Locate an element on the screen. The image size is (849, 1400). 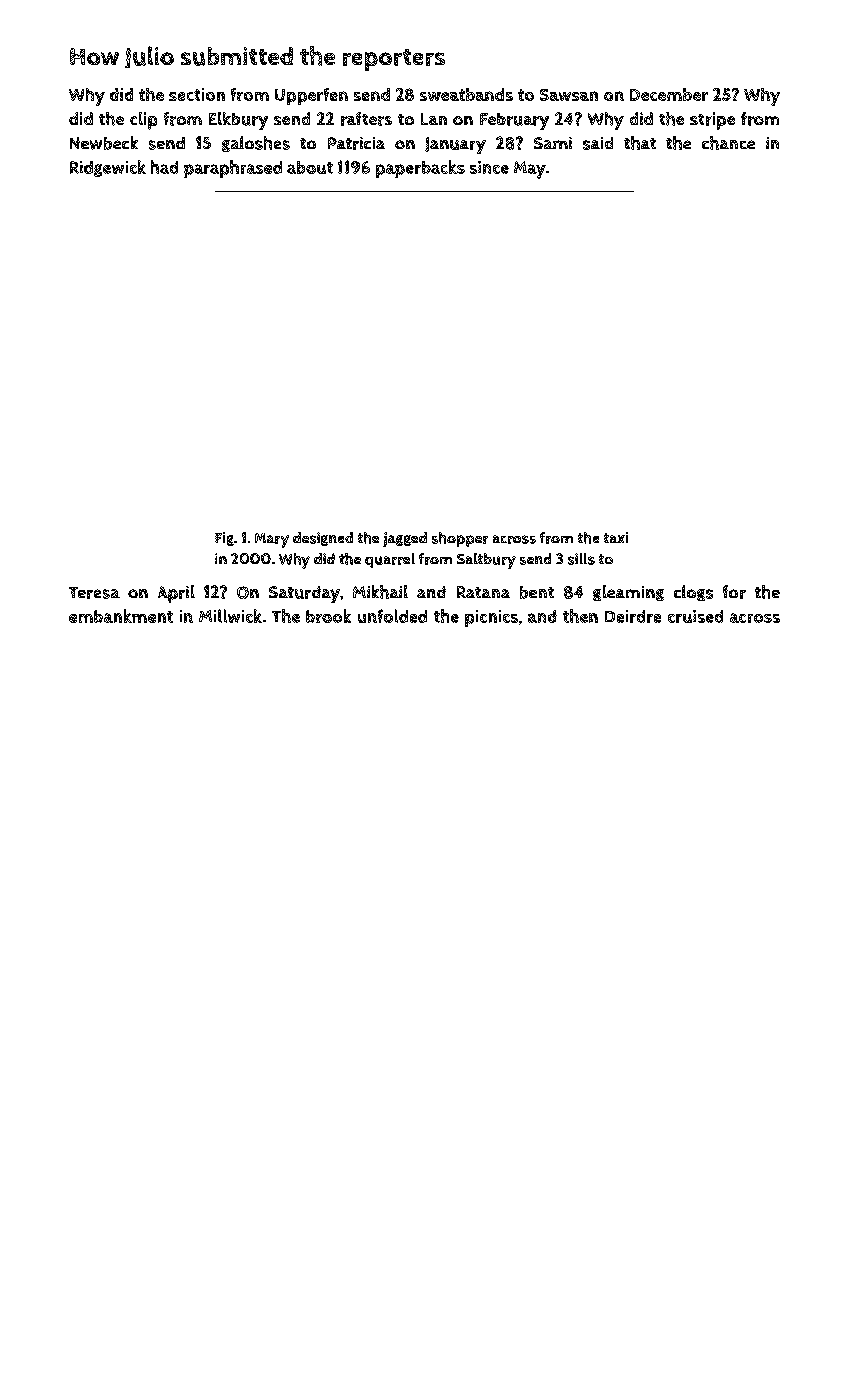
December is located at coordinates (669, 94).
